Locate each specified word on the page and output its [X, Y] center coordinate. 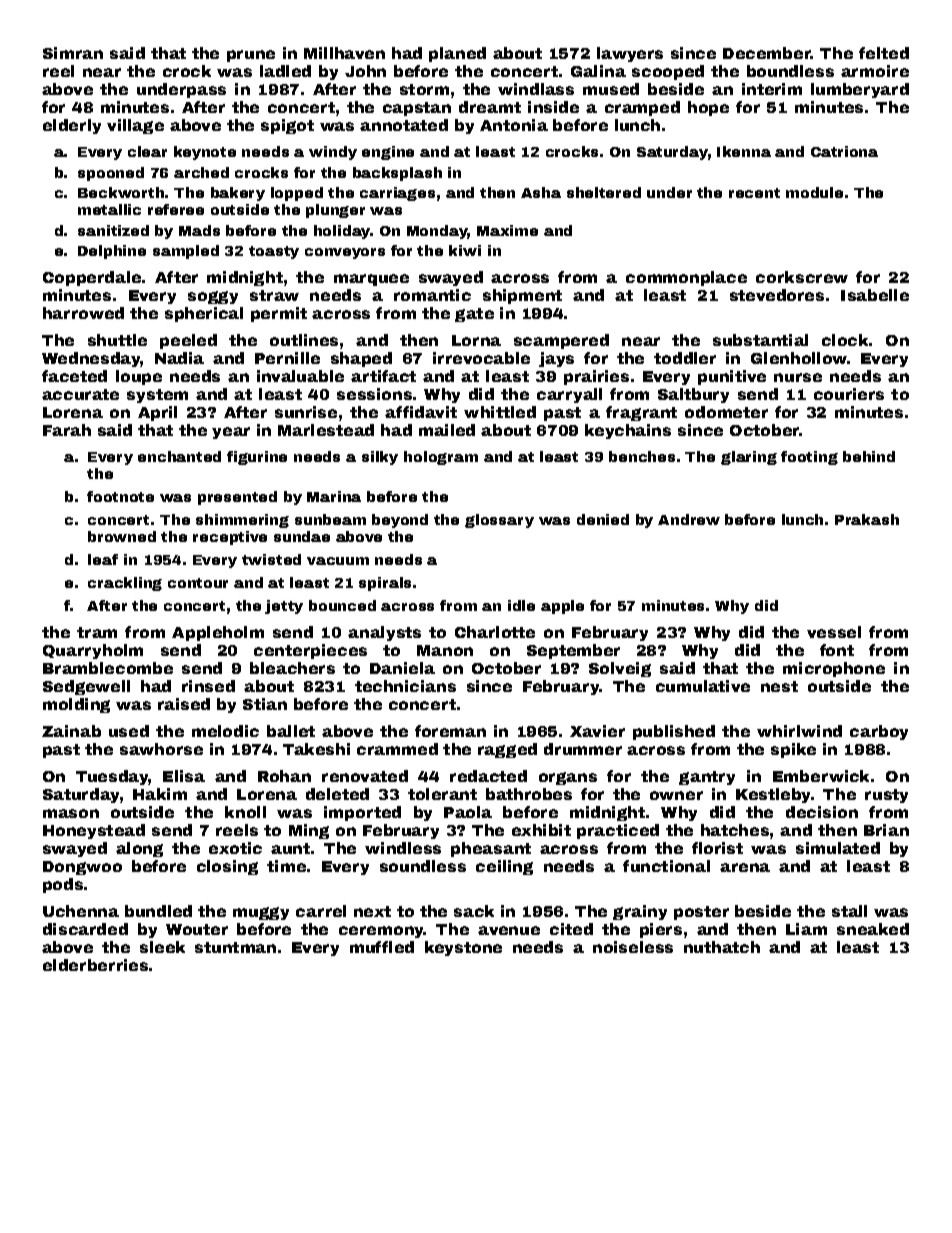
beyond [400, 521]
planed [457, 54]
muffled [382, 947]
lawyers [630, 54]
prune [251, 56]
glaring [749, 458]
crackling [125, 584]
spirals [385, 584]
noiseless [633, 947]
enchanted [179, 456]
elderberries [95, 965]
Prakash [867, 519]
